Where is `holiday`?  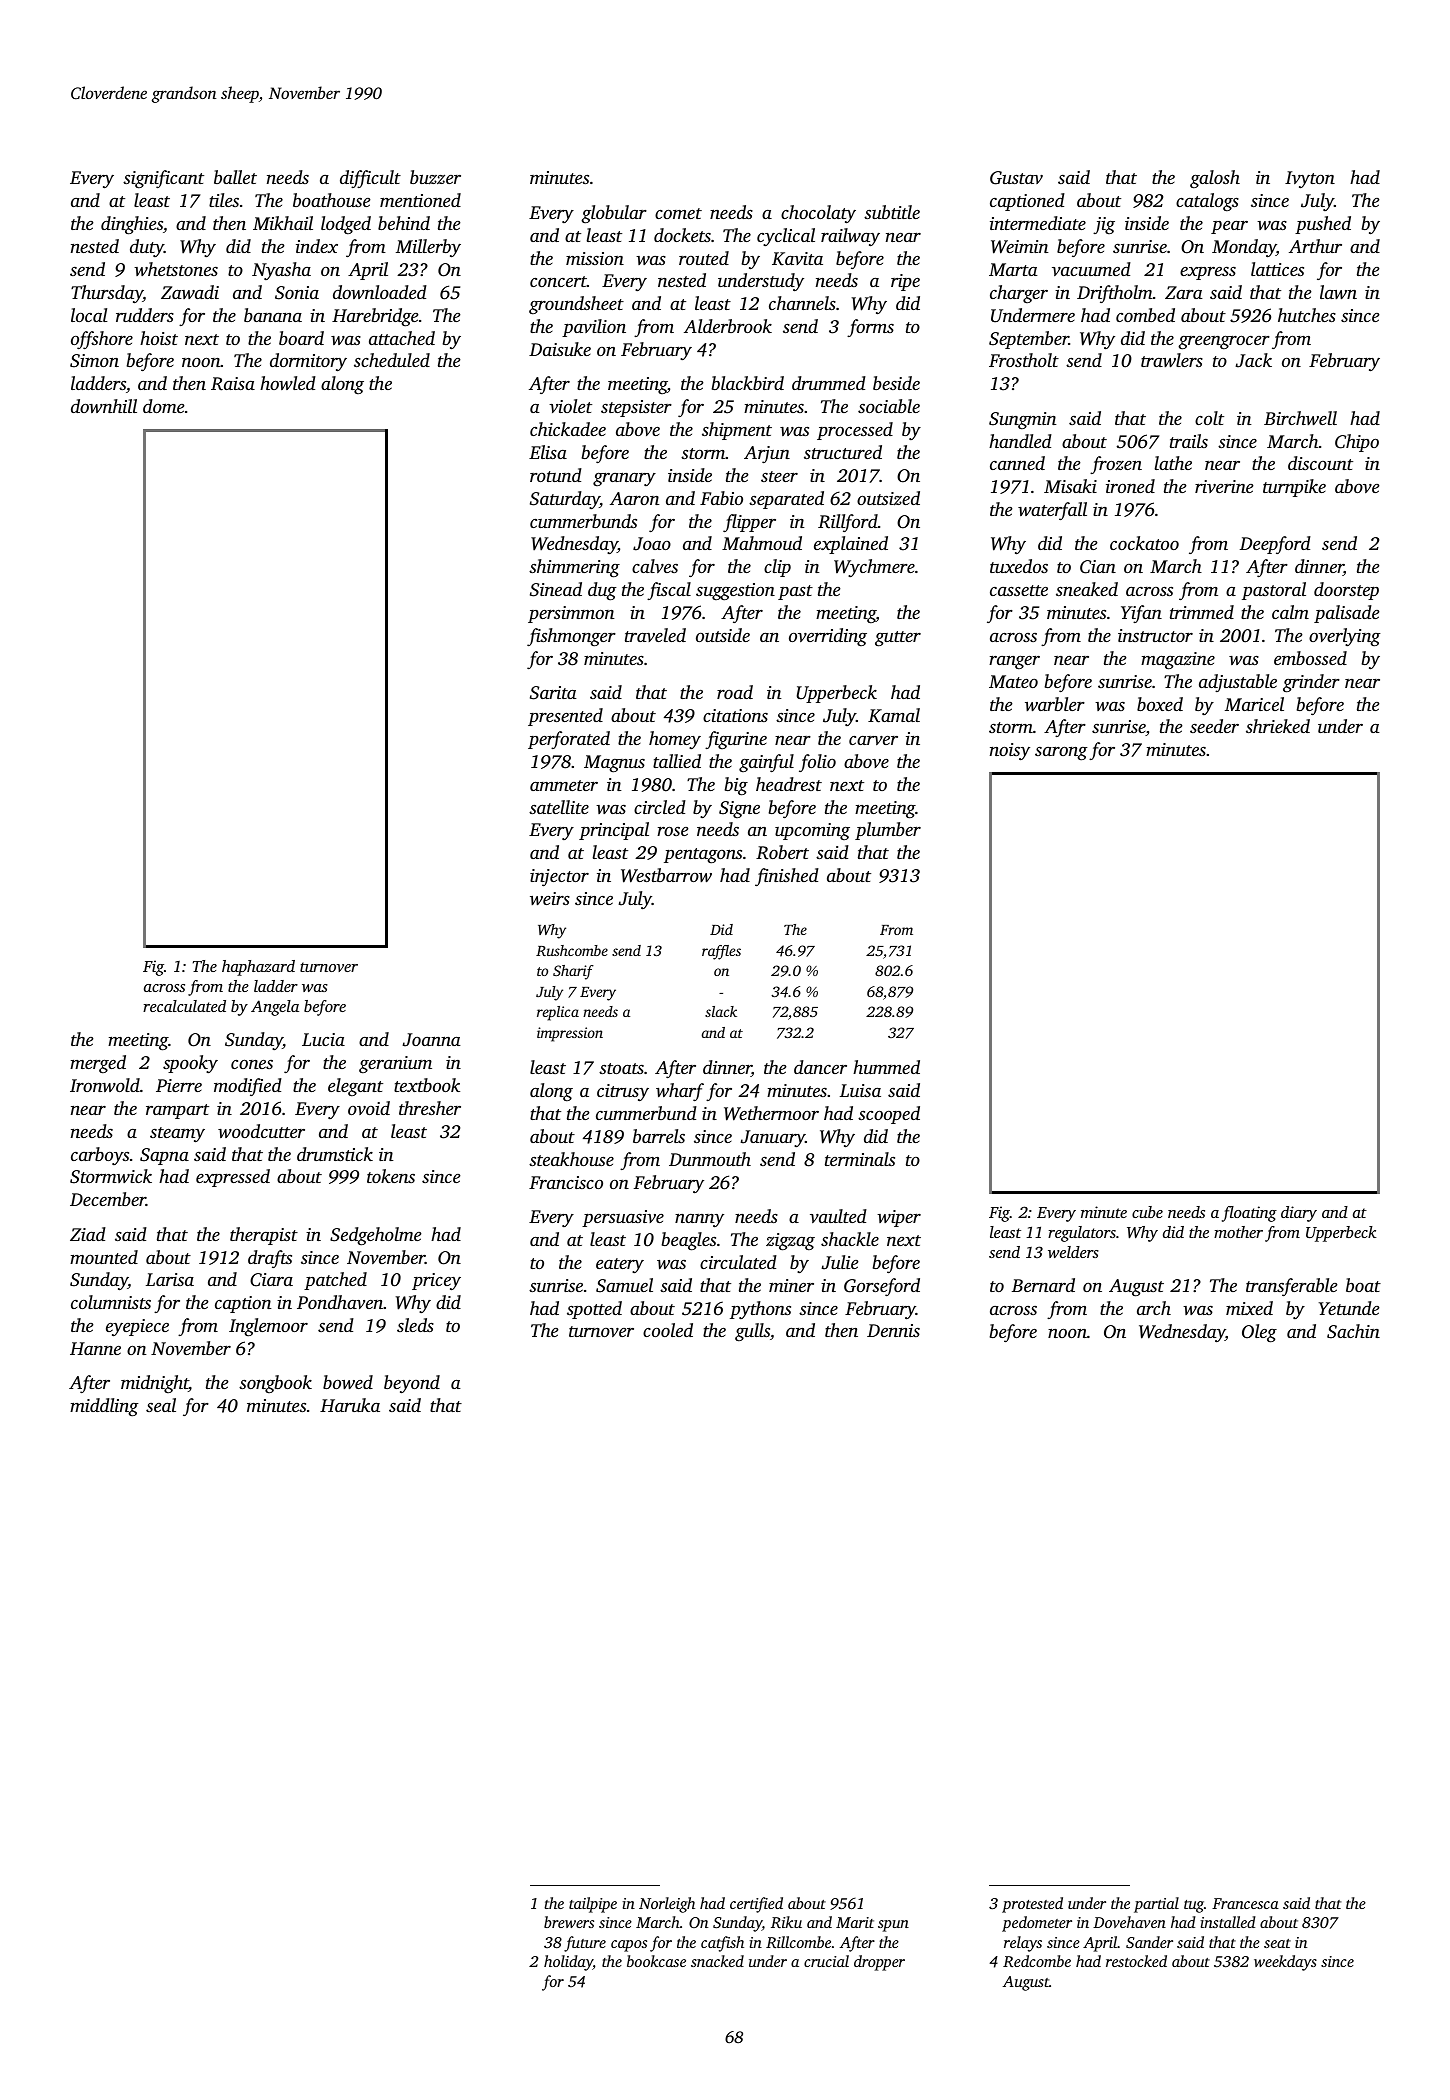
holiday is located at coordinates (568, 1963).
